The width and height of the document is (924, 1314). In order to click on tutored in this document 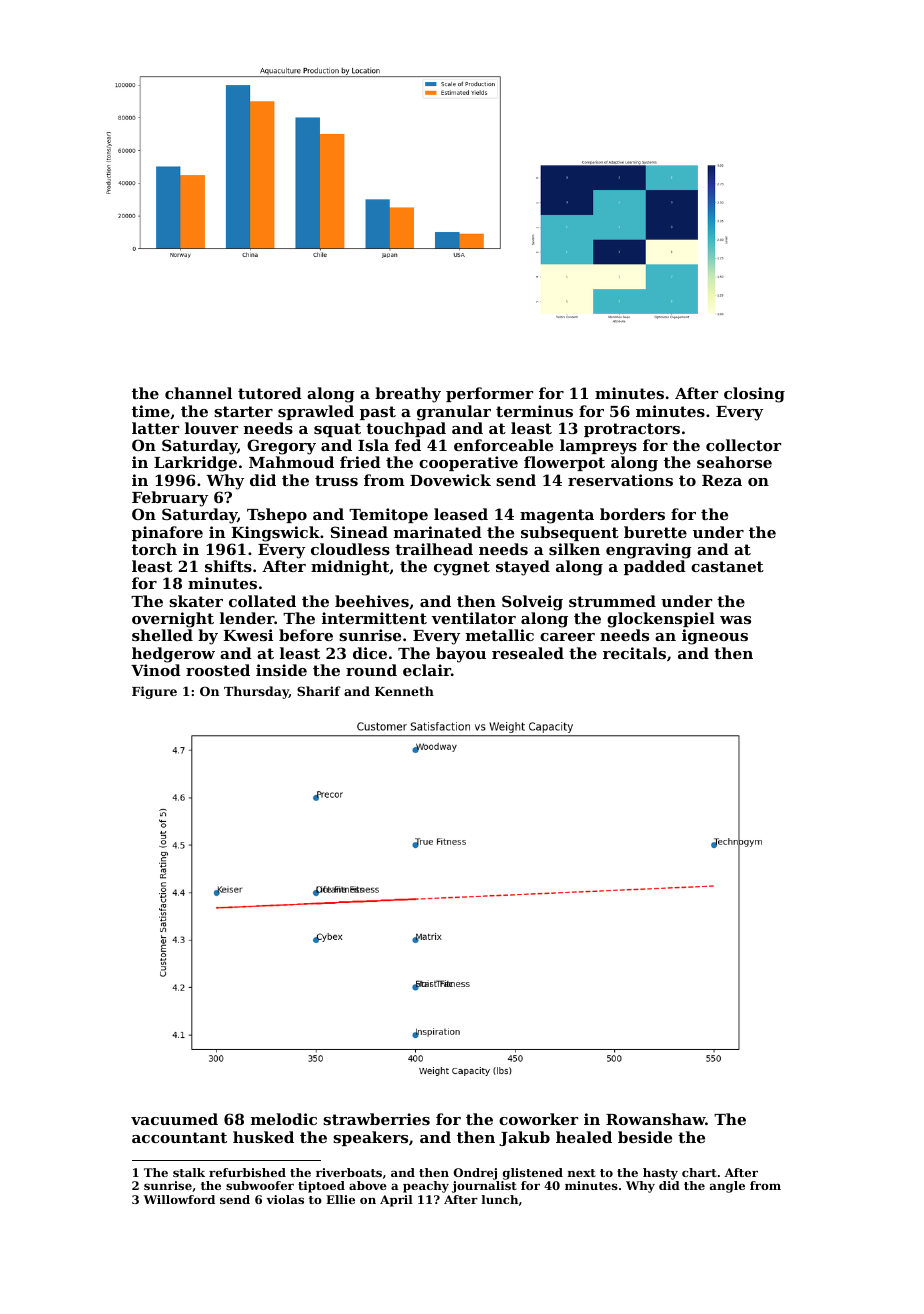, I will do `click(270, 393)`.
